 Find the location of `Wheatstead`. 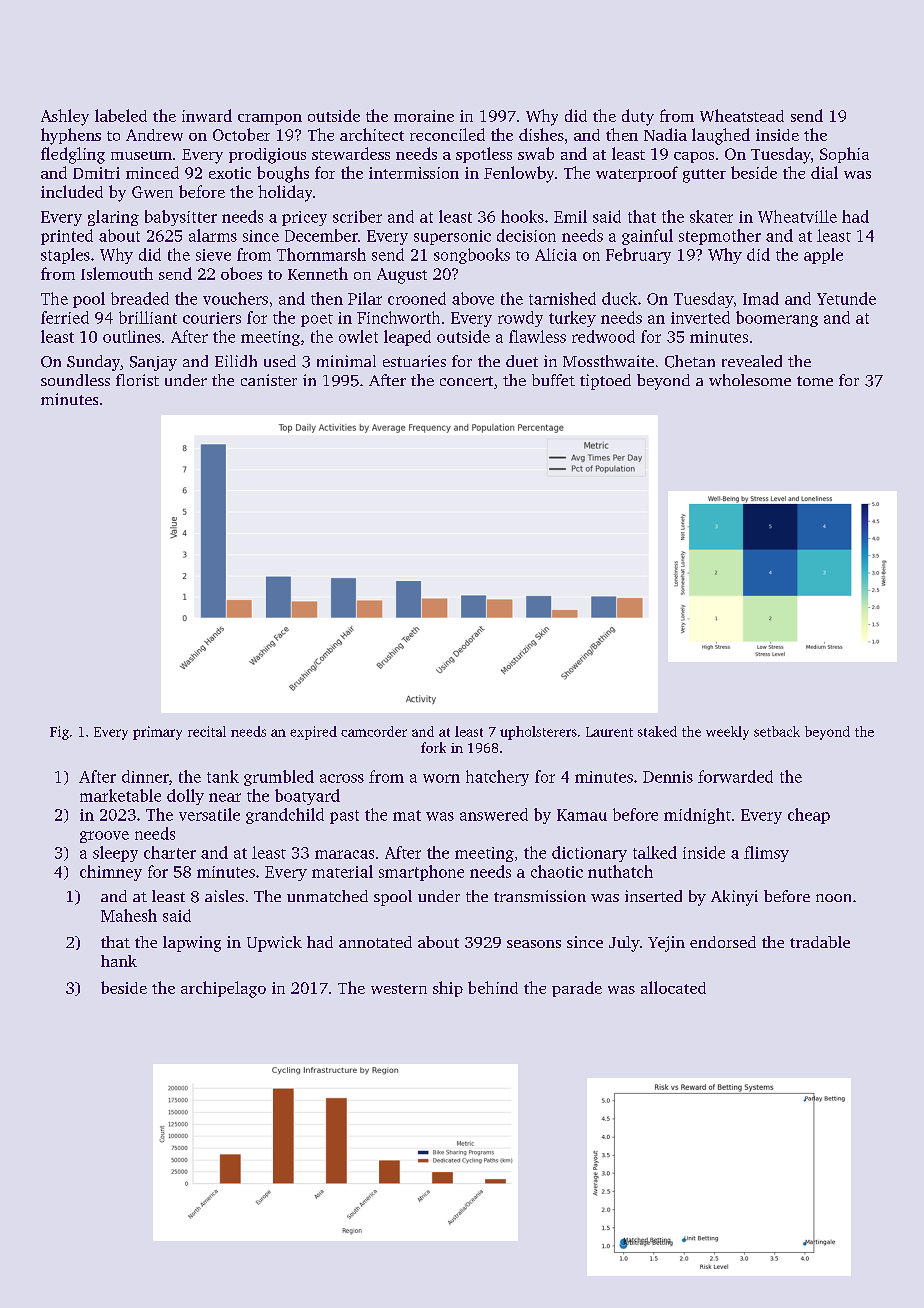

Wheatstead is located at coordinates (742, 115).
